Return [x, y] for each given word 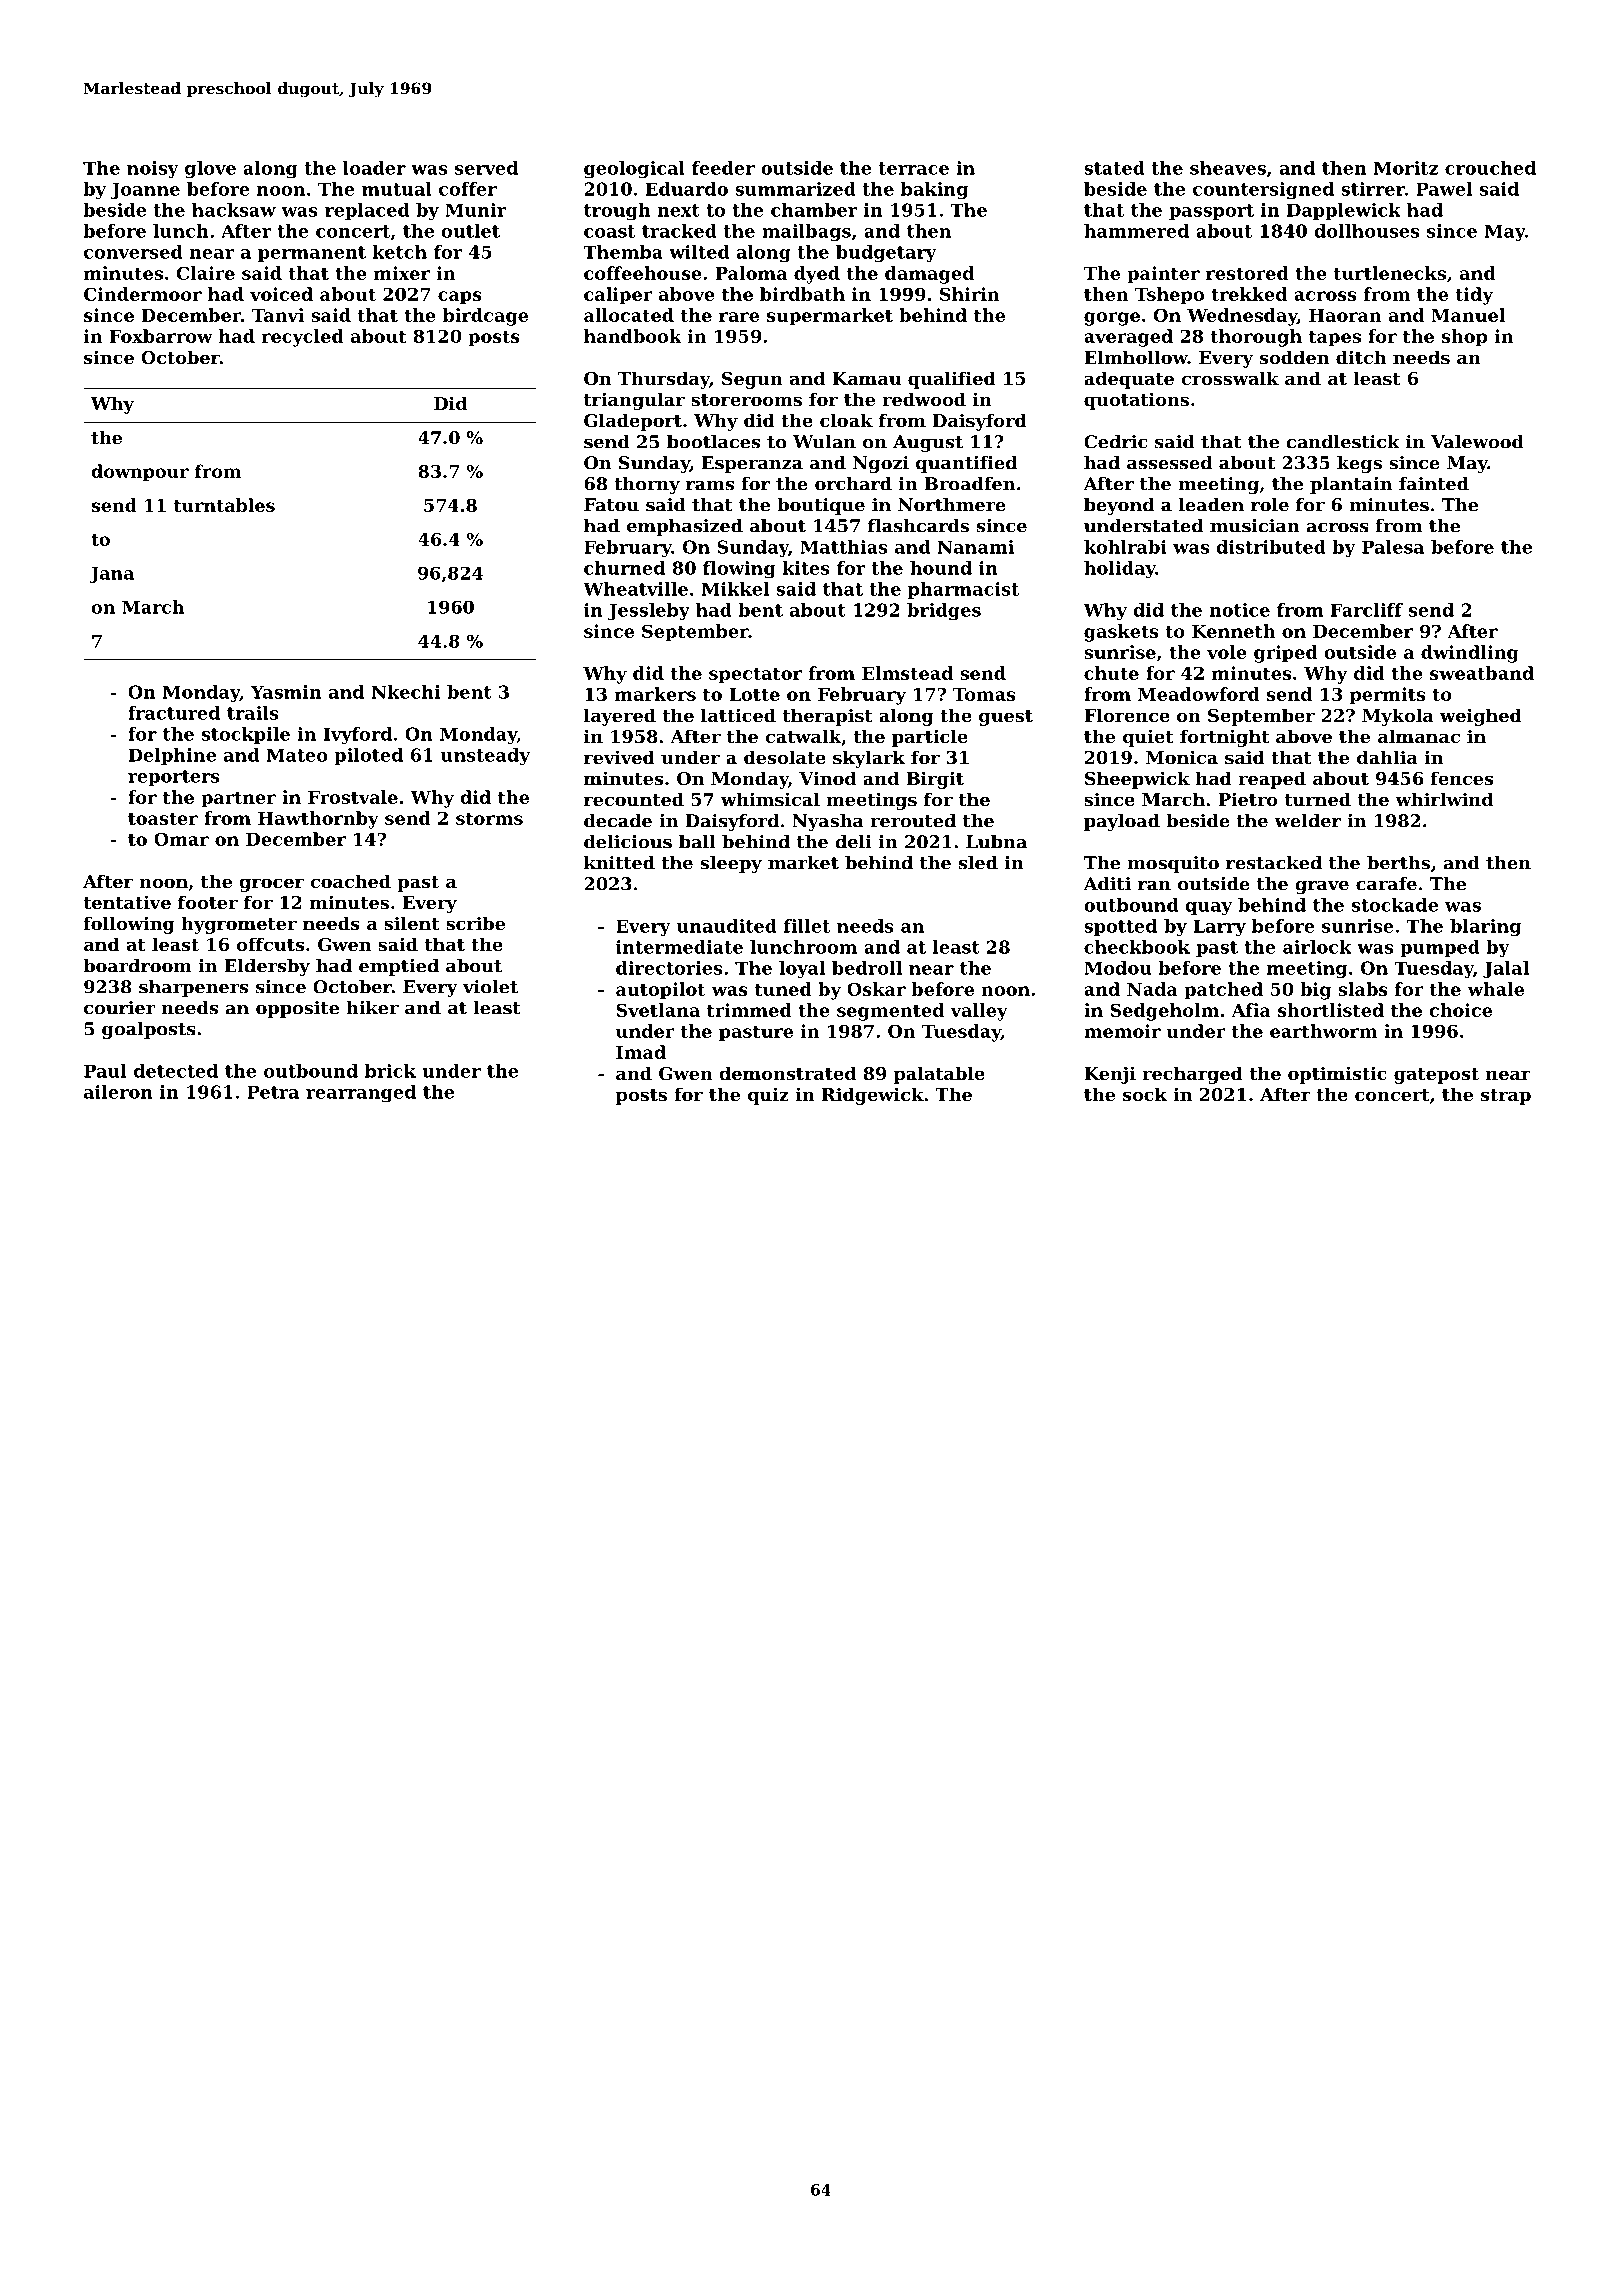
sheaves [1228, 168]
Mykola [1398, 717]
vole [1227, 652]
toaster [163, 818]
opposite [297, 1009]
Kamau [866, 378]
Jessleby [649, 612]
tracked [679, 231]
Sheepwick [1137, 780]
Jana [111, 575]
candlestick [1343, 442]
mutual [397, 189]
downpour [140, 473]
